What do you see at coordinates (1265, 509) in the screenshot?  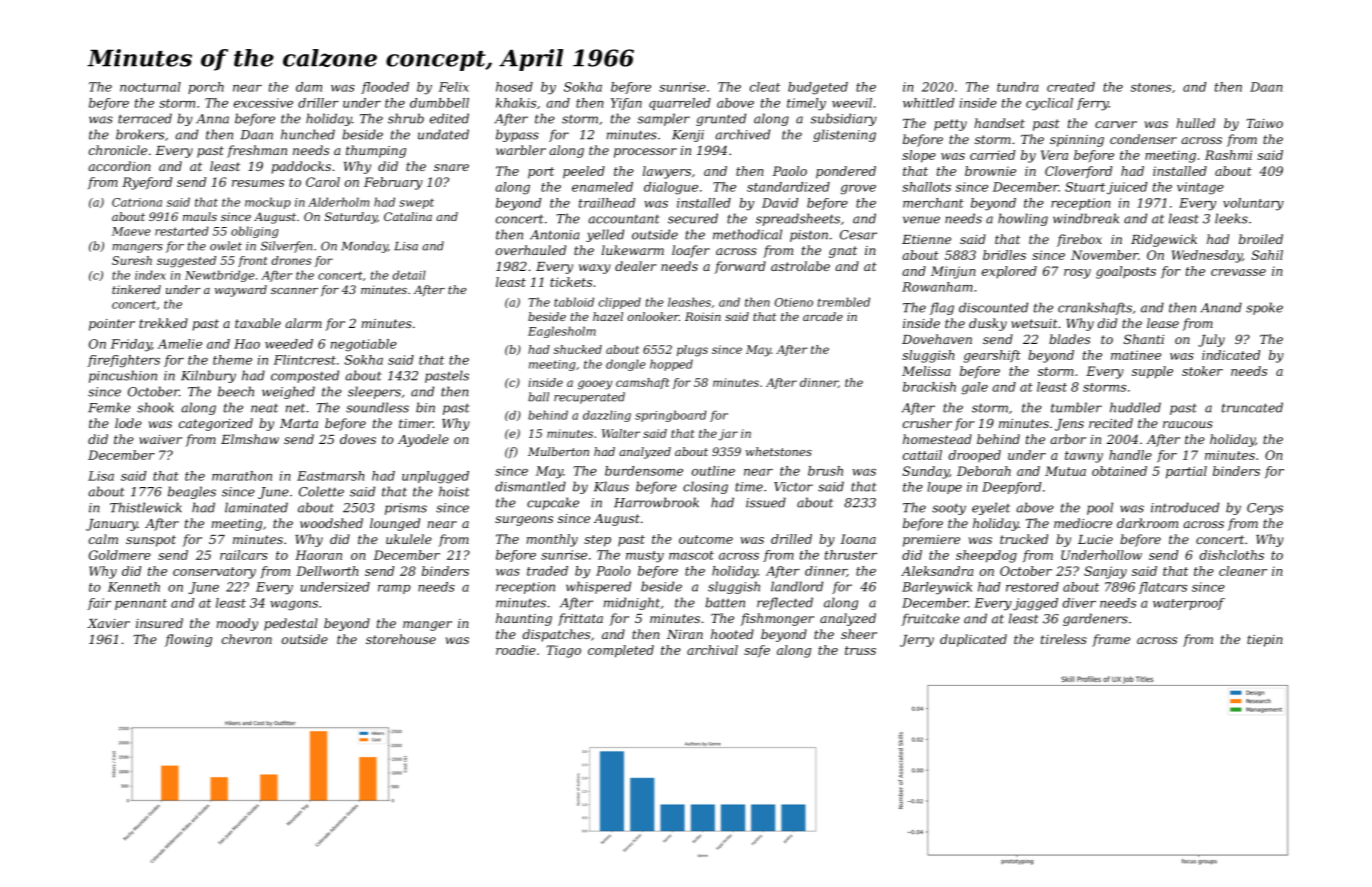 I see `Cerys` at bounding box center [1265, 509].
